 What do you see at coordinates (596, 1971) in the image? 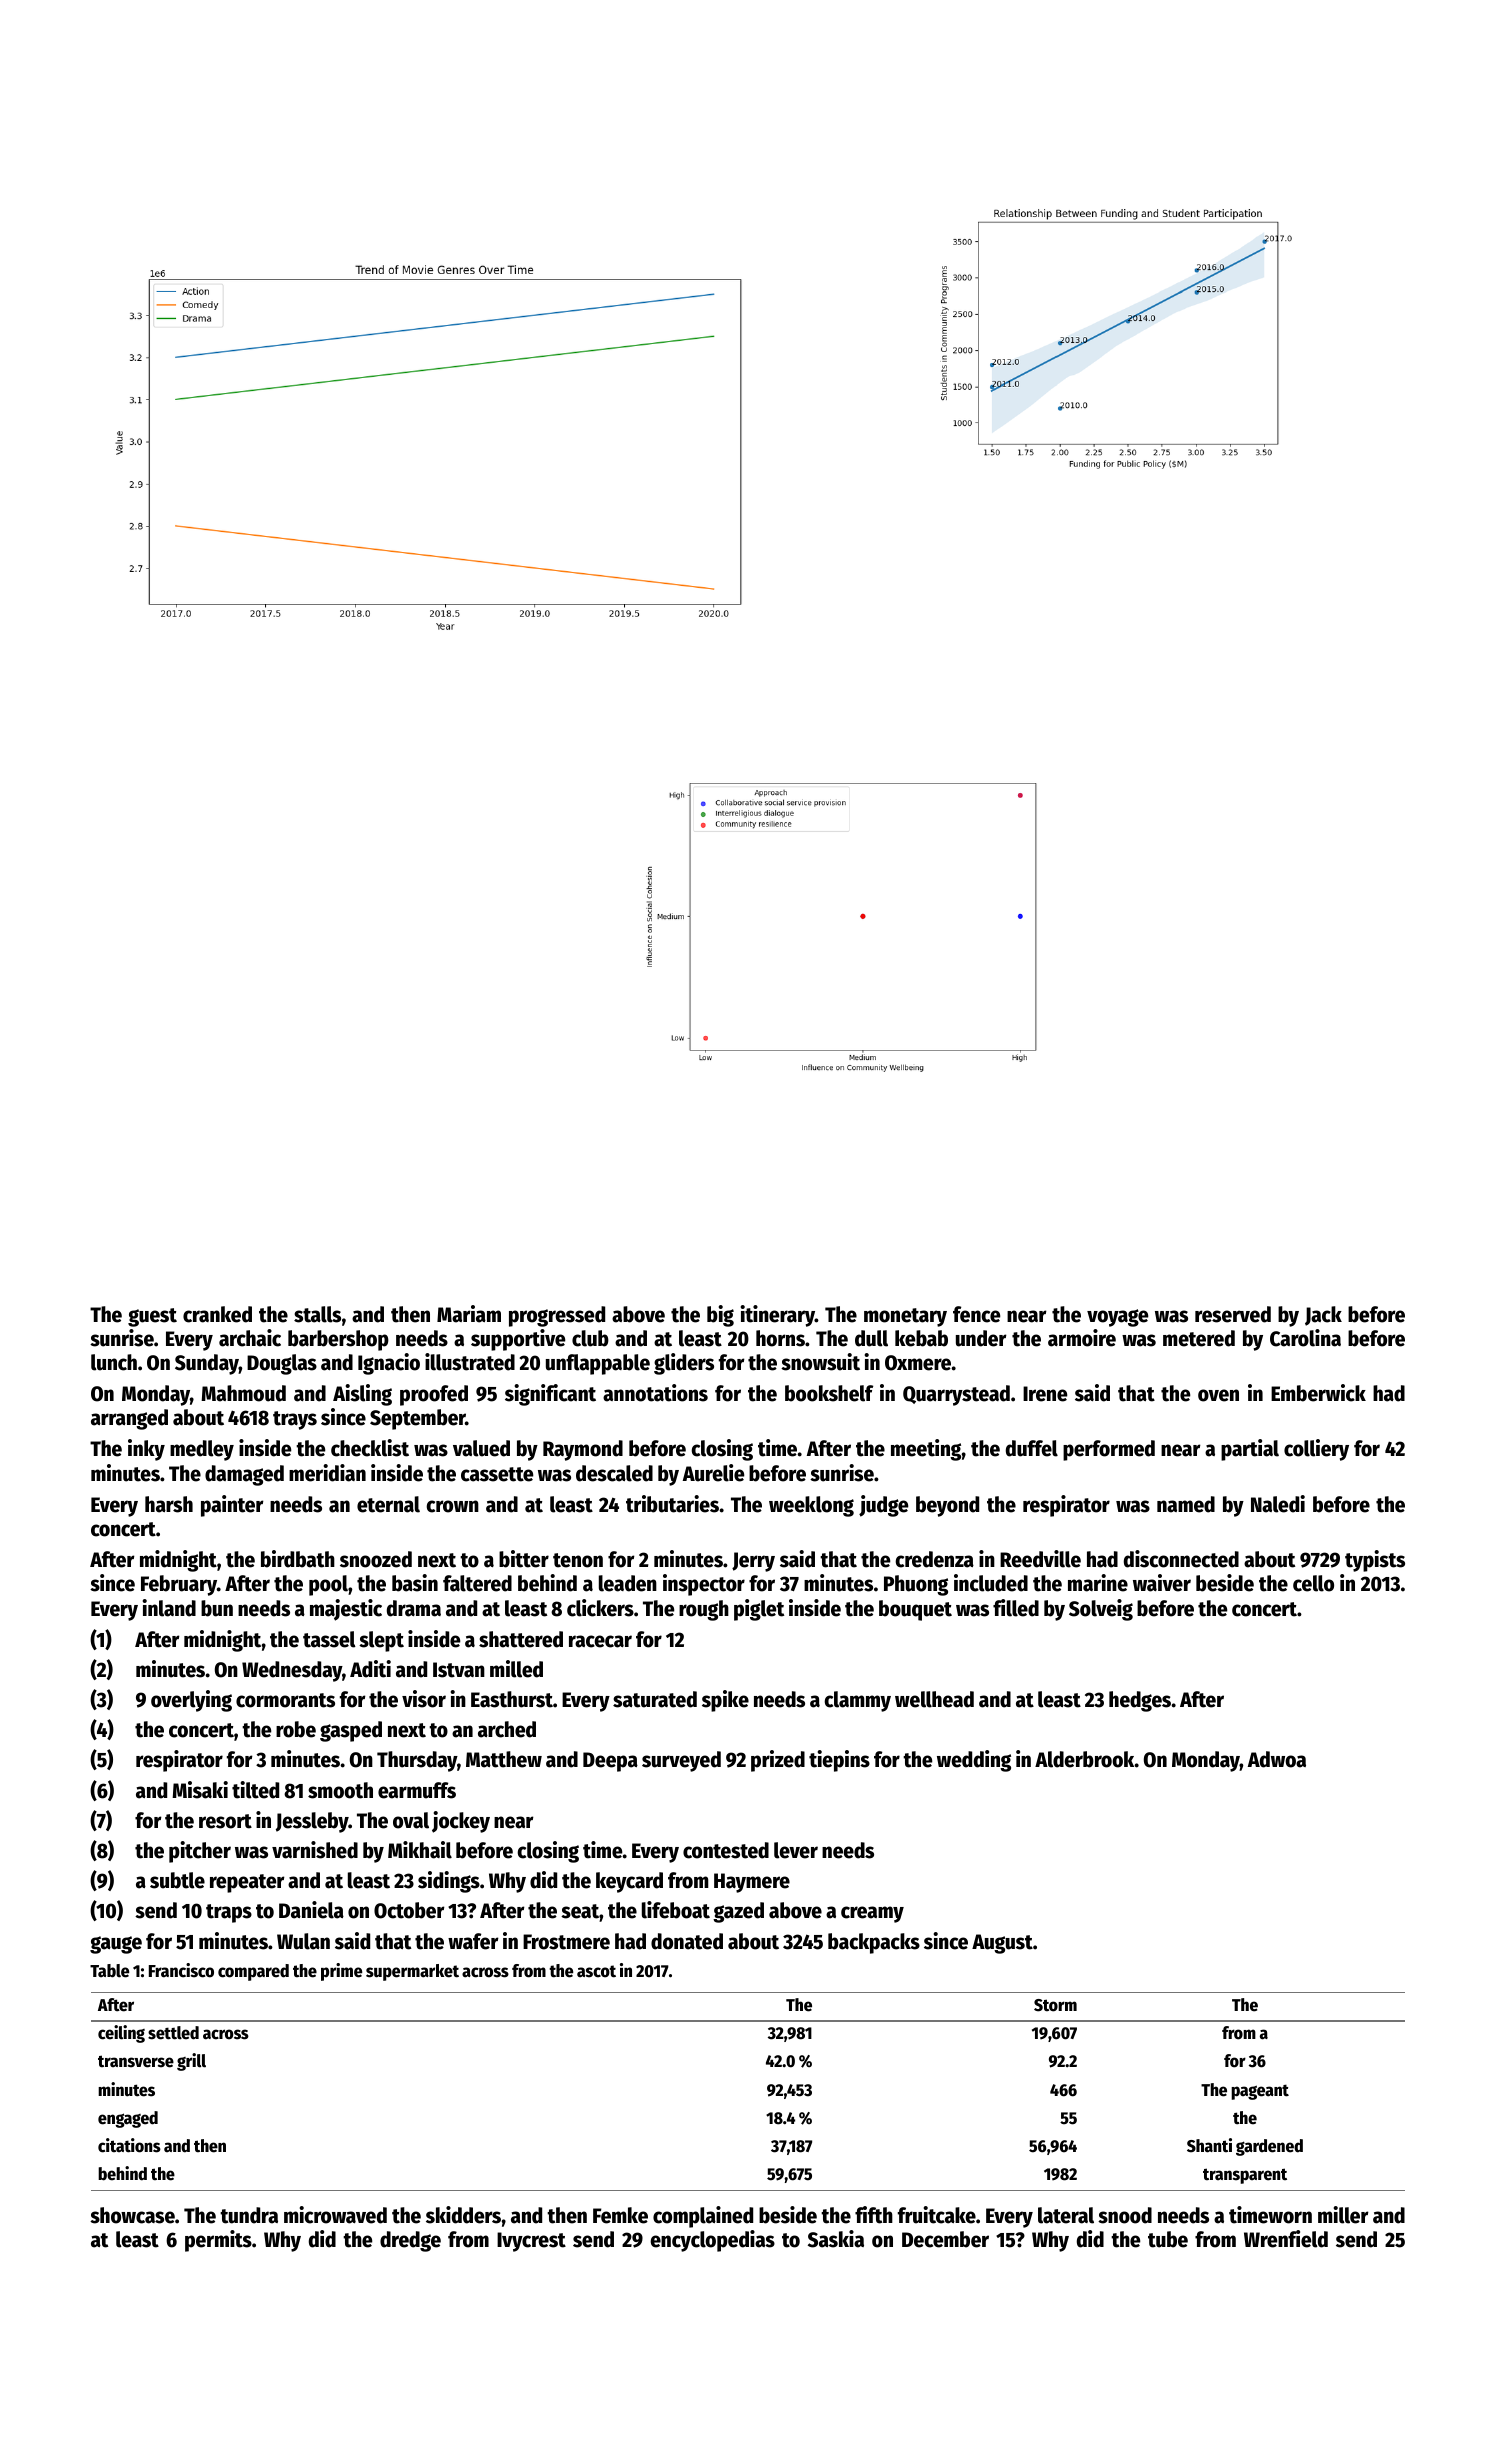
I see `ascot` at bounding box center [596, 1971].
